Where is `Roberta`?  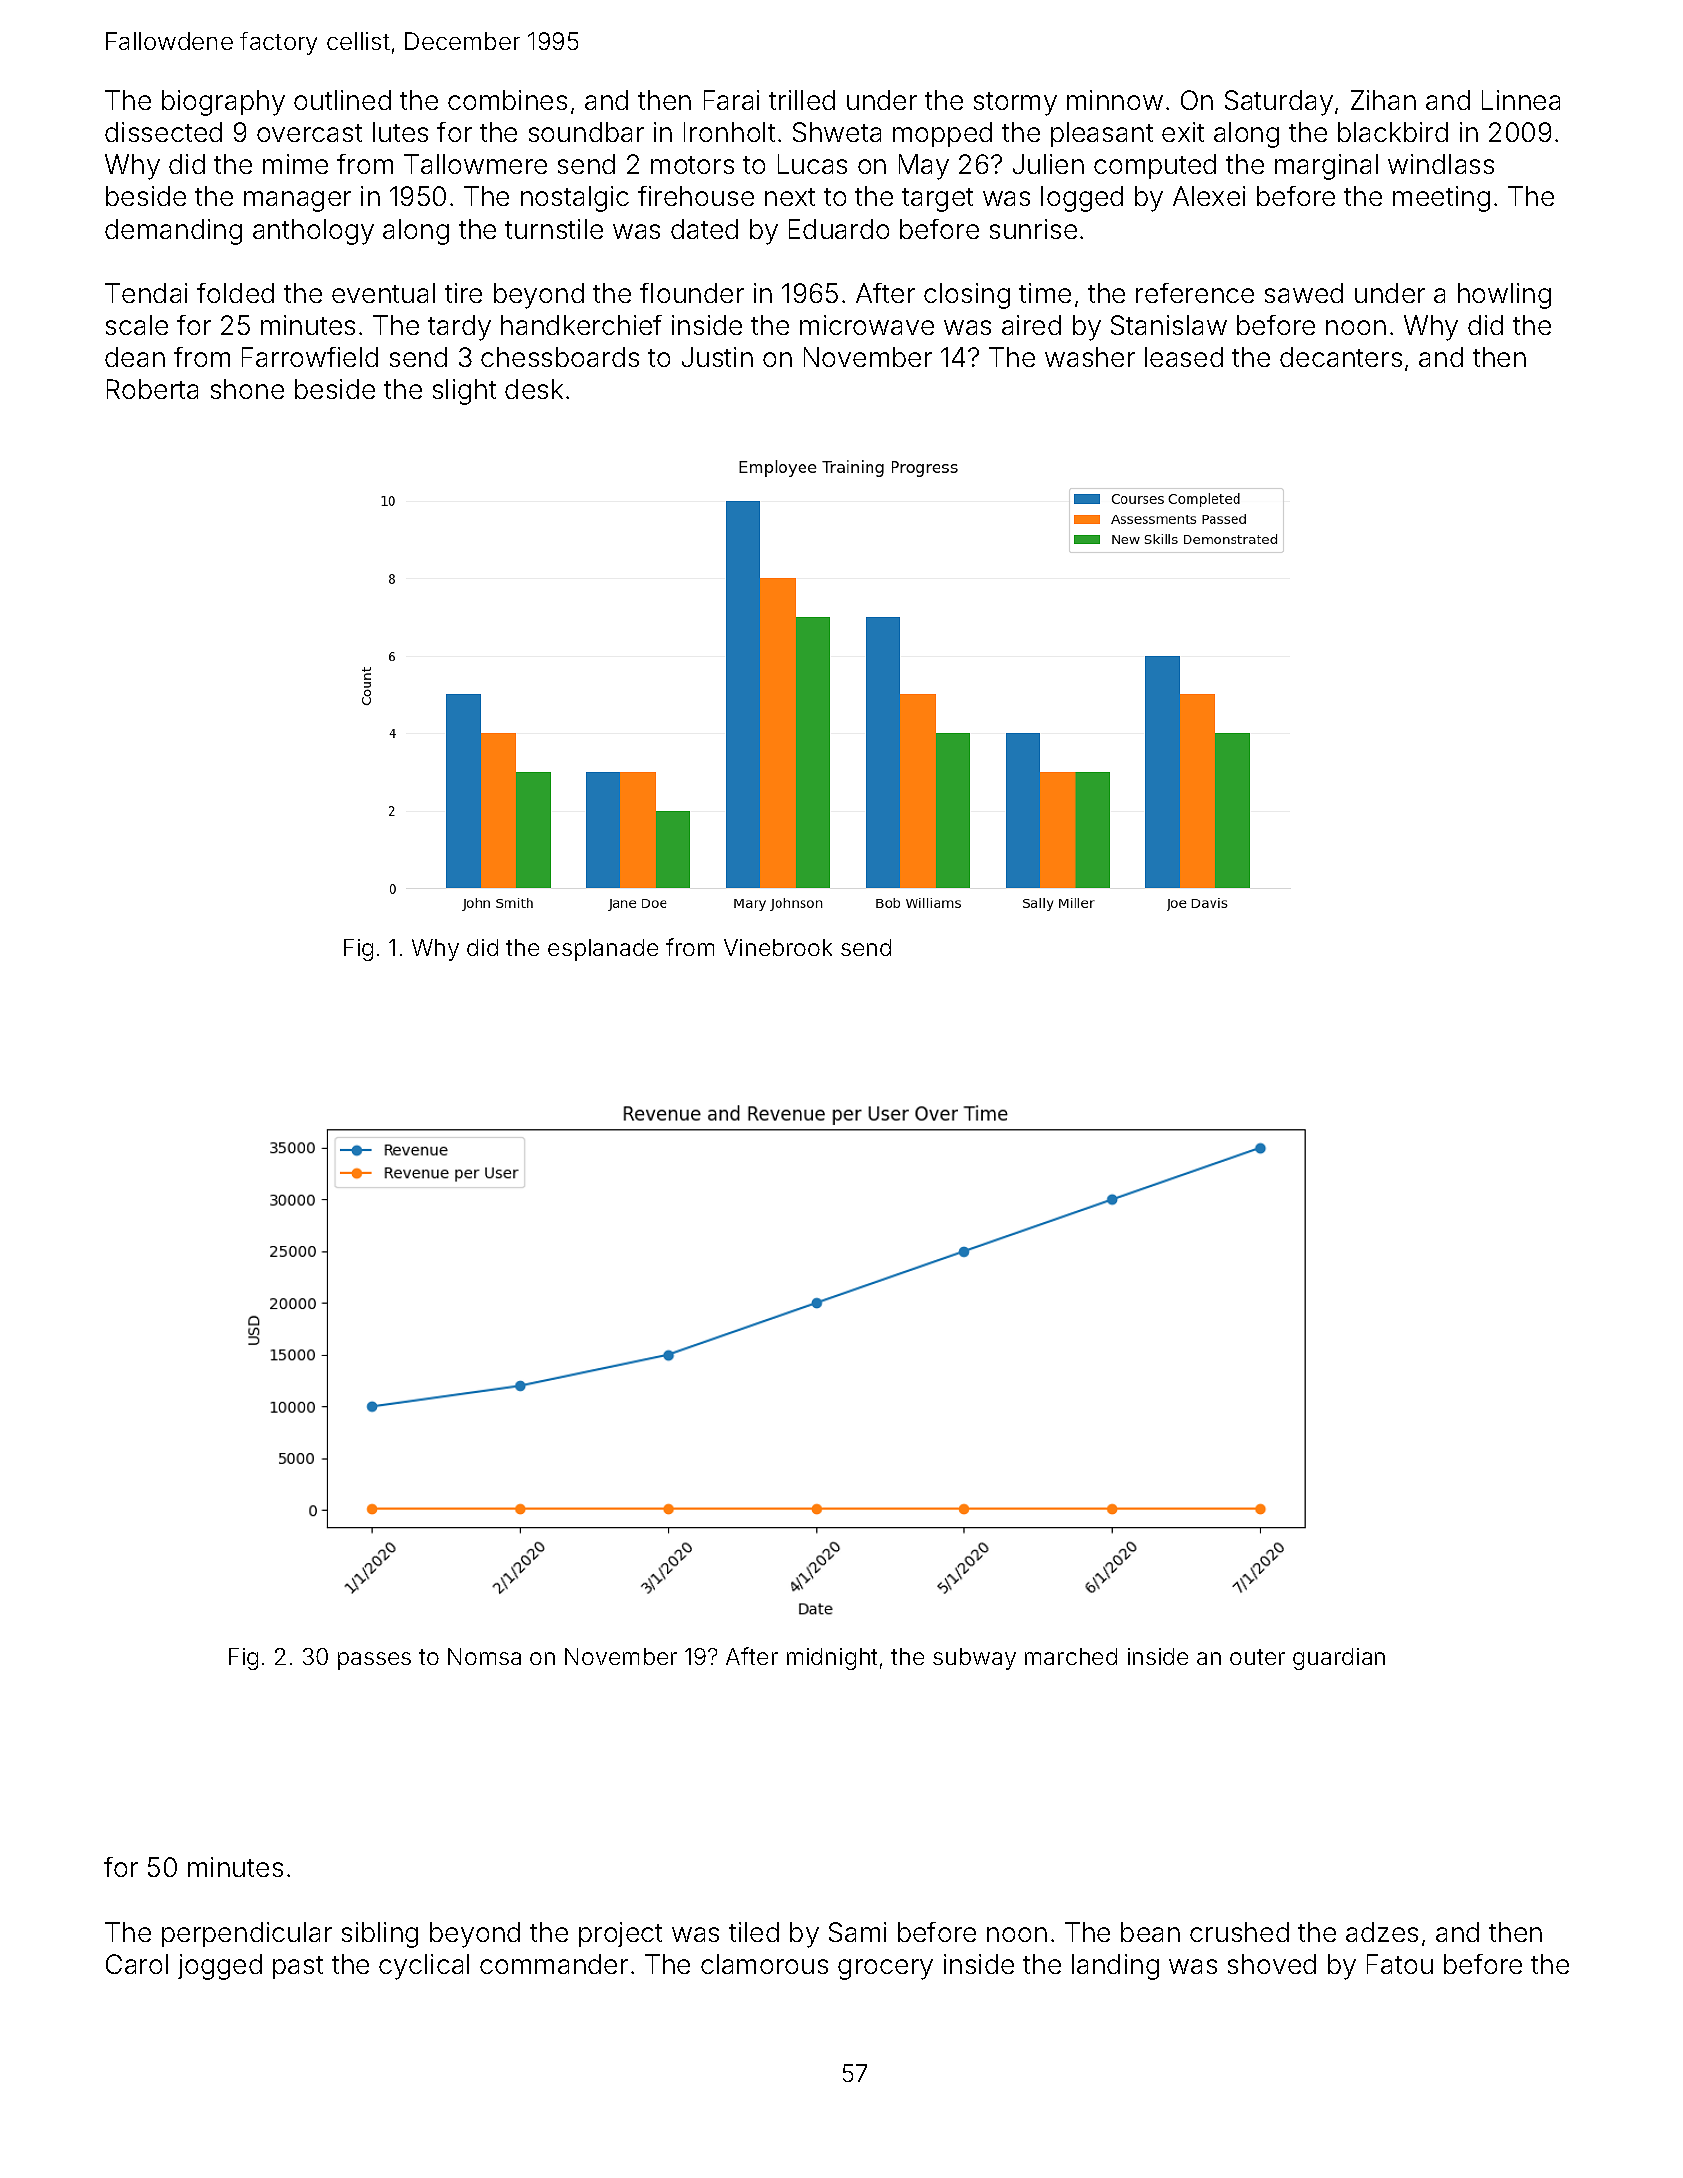
Roberta is located at coordinates (152, 389).
